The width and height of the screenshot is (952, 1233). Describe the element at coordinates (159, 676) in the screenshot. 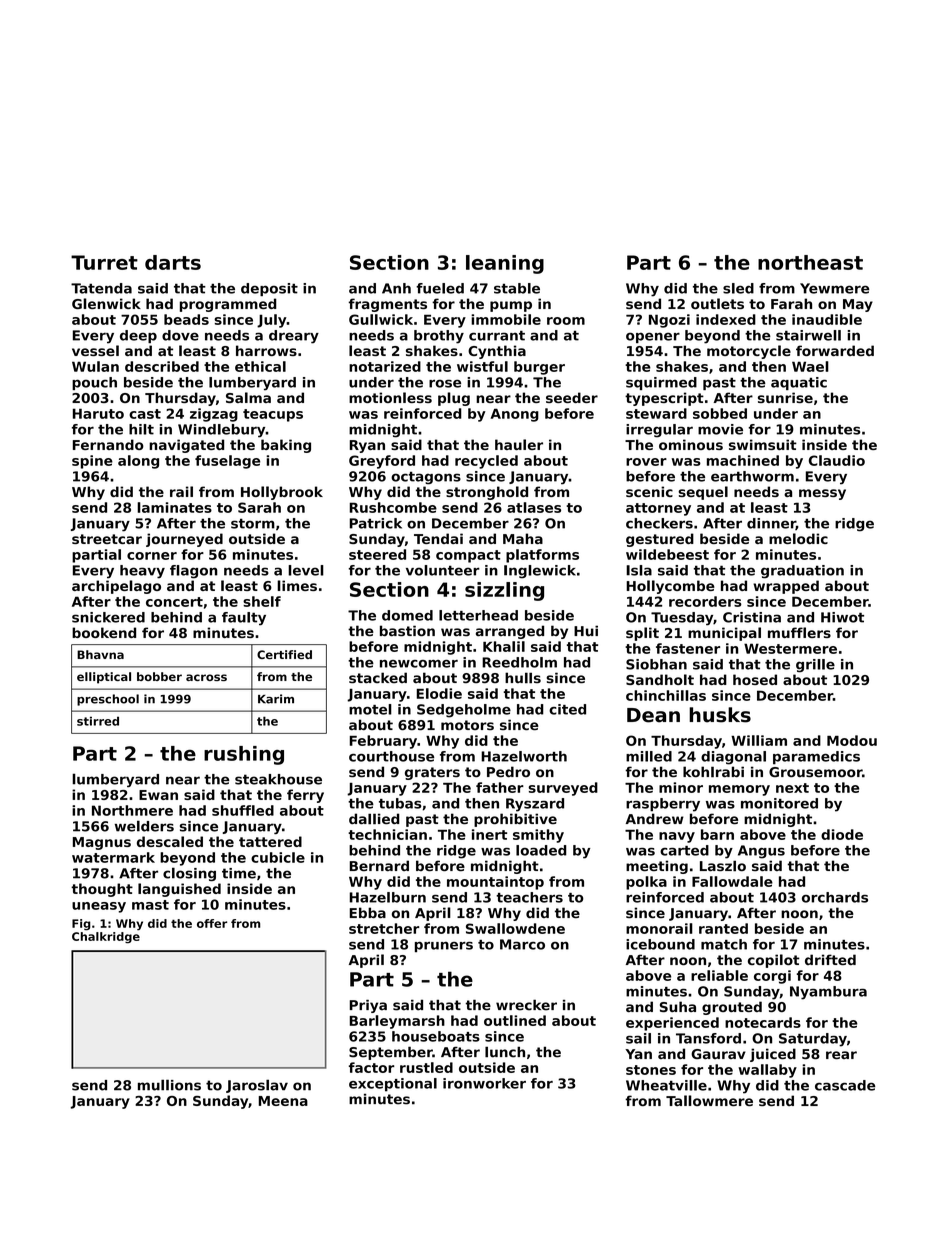

I see `bobber` at that location.
